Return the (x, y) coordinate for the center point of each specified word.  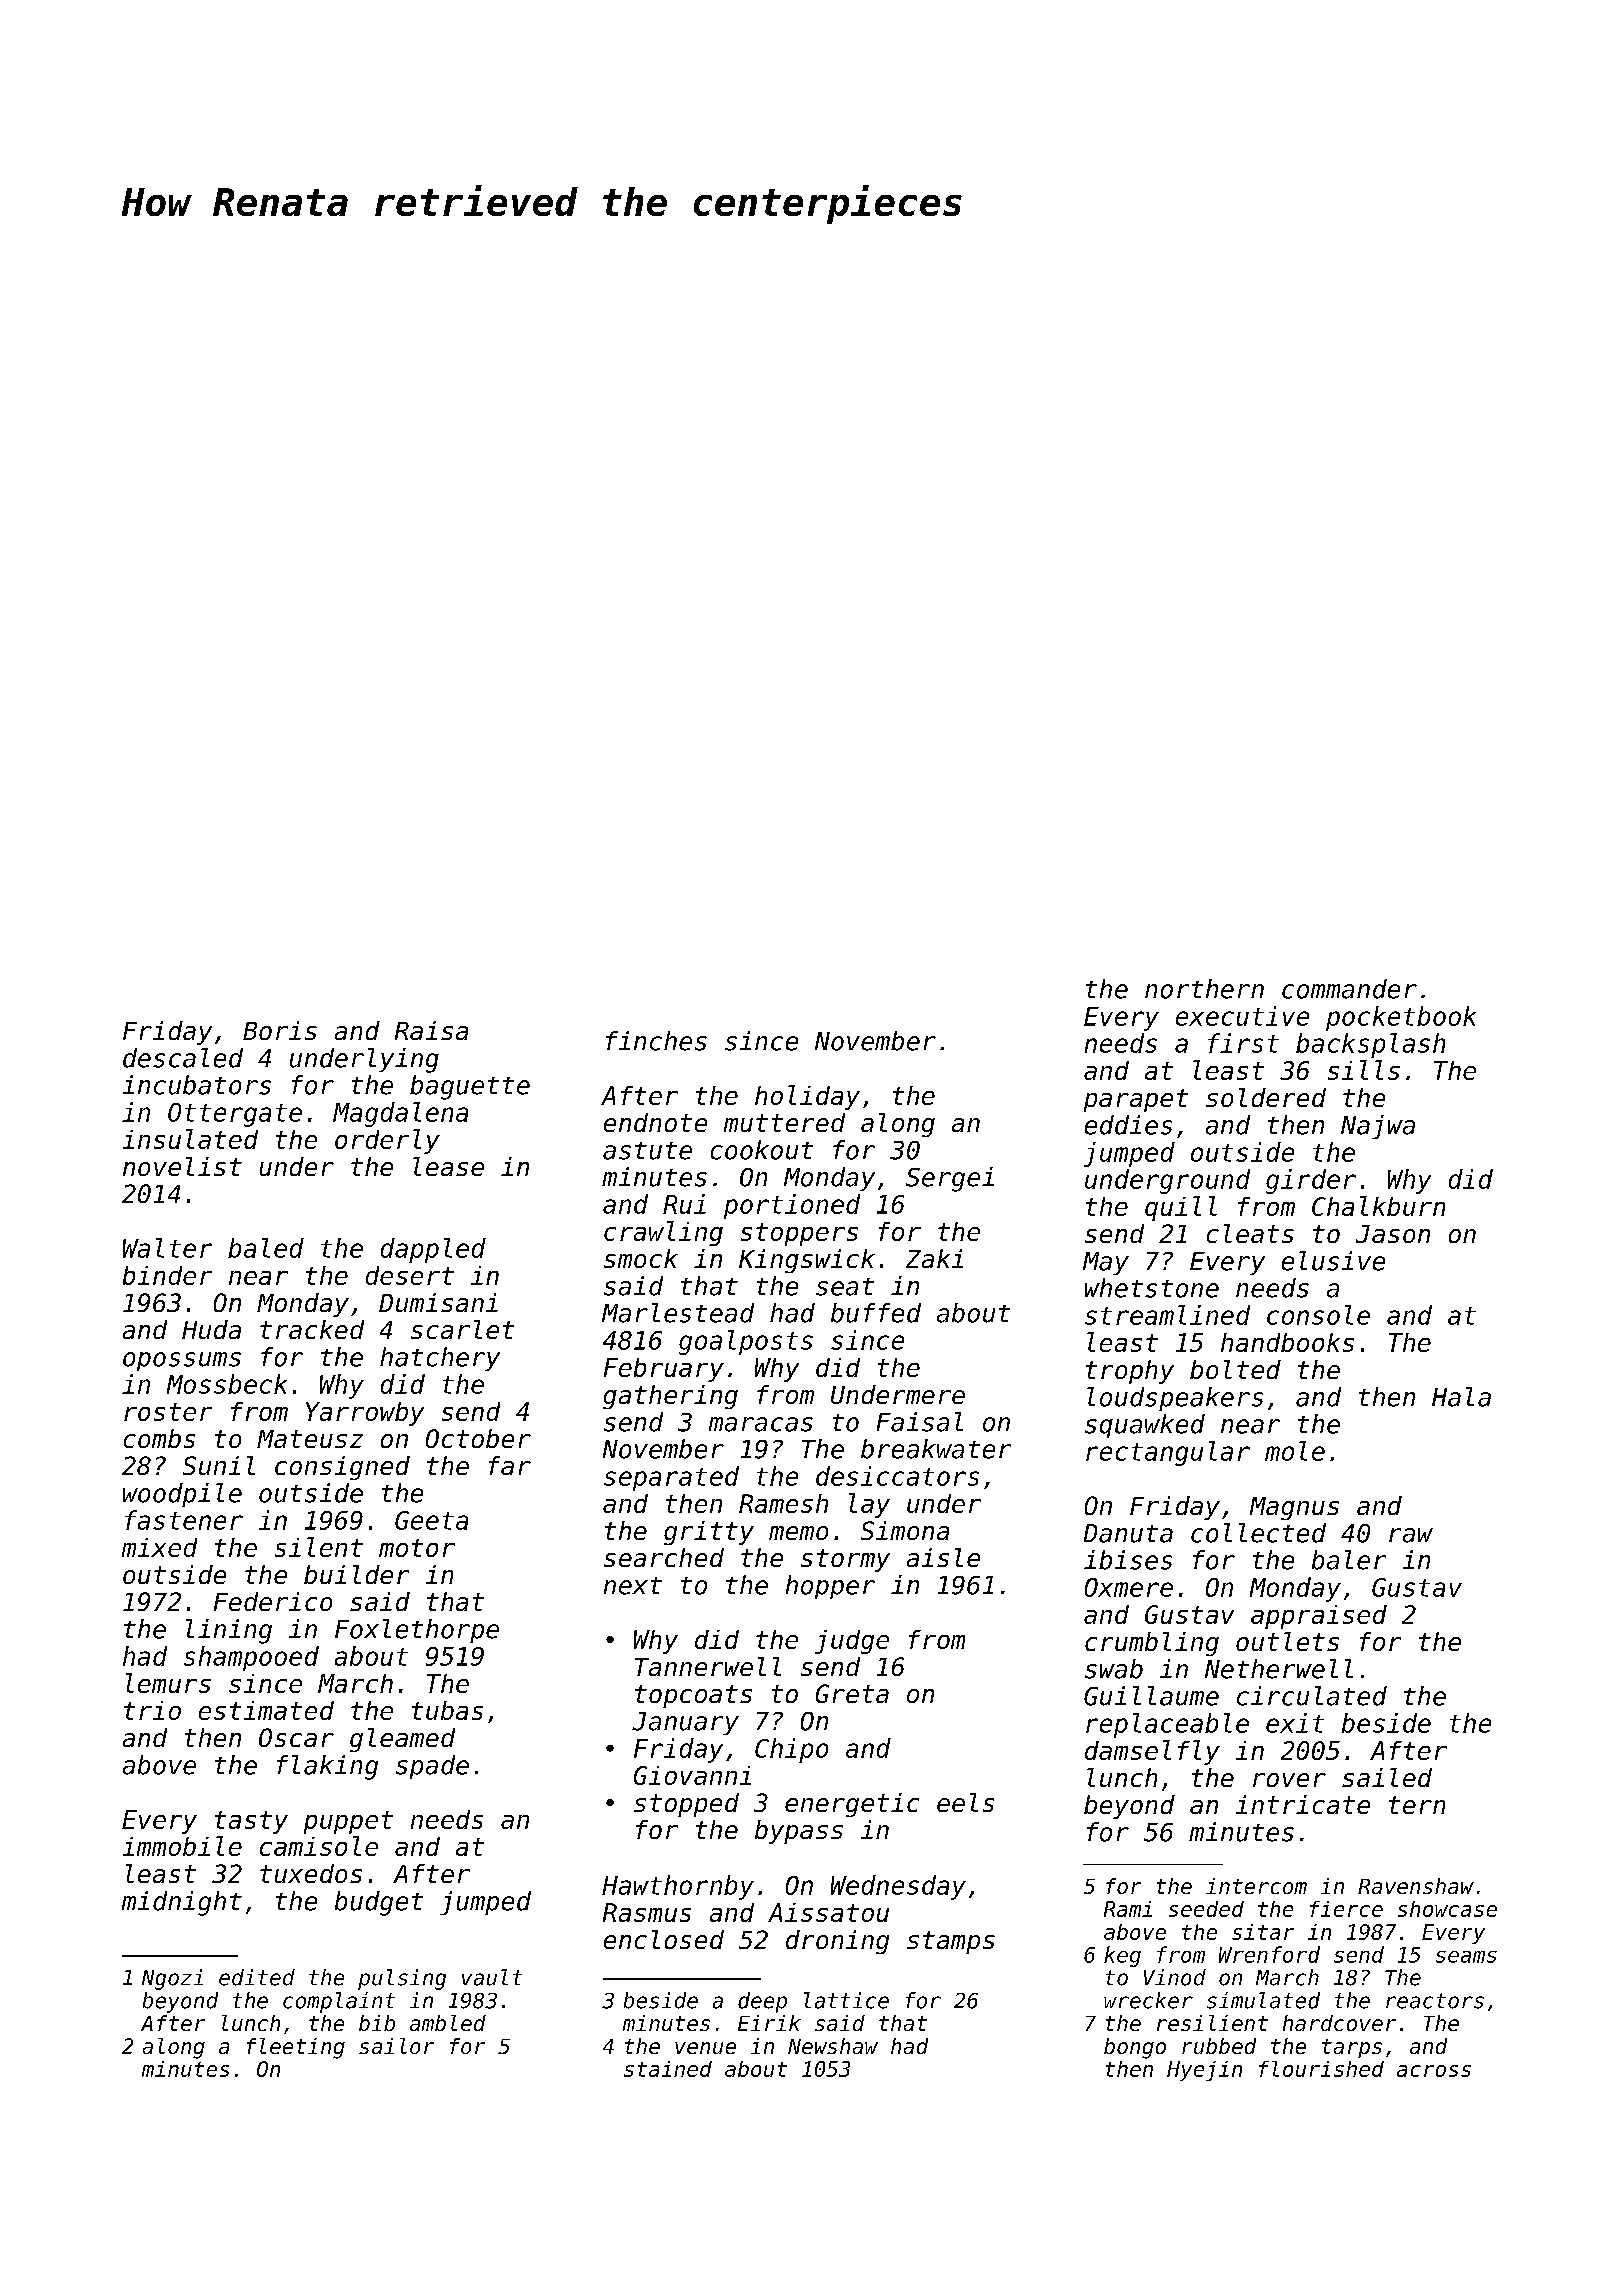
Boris (280, 1030)
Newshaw (833, 2046)
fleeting (296, 2048)
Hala (1461, 1397)
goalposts (746, 1342)
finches (656, 1041)
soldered (1266, 1097)
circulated (1312, 1696)
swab (1114, 1669)
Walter (167, 1248)
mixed (159, 1547)
